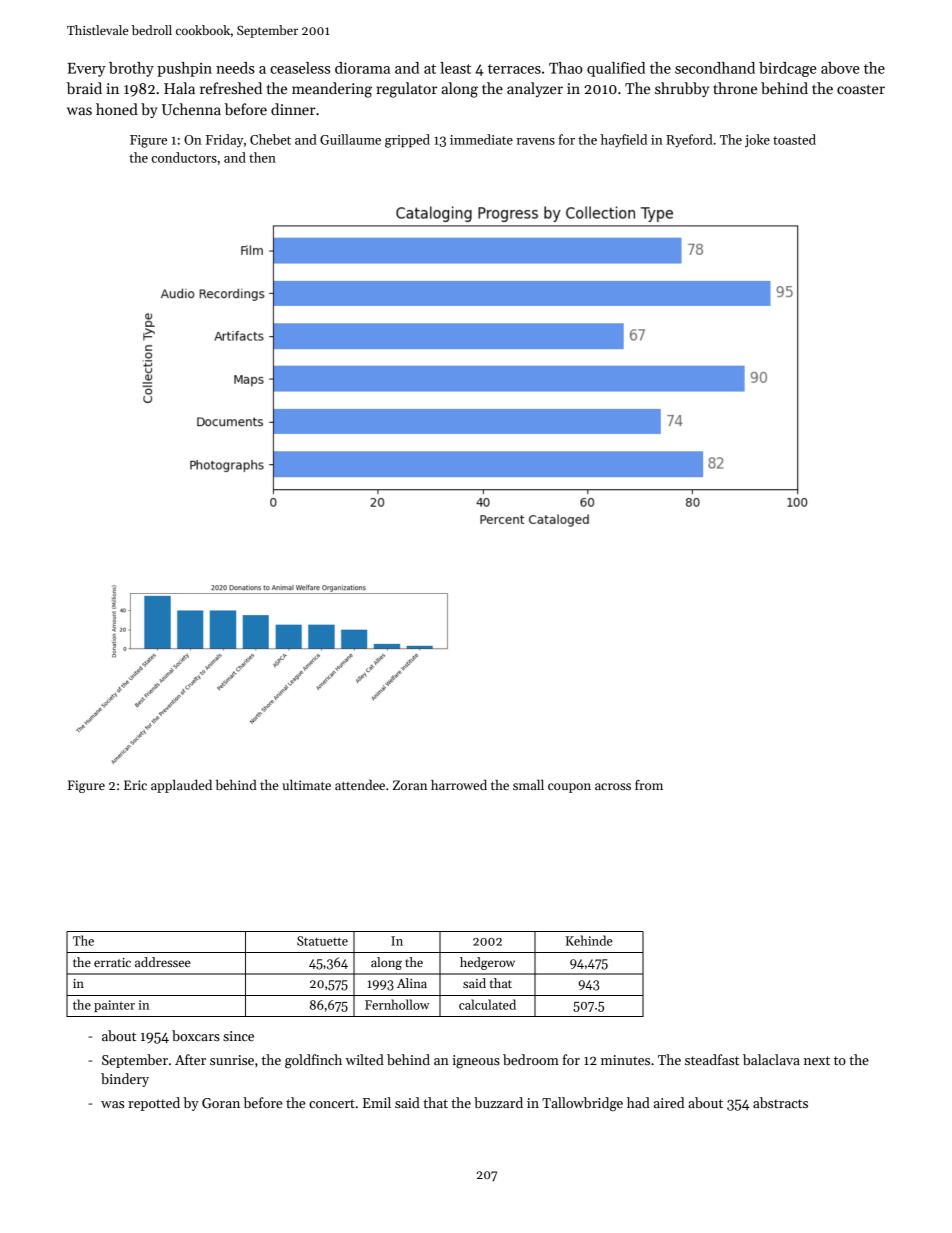 The width and height of the screenshot is (952, 1233). What do you see at coordinates (757, 141) in the screenshot?
I see `joke` at bounding box center [757, 141].
